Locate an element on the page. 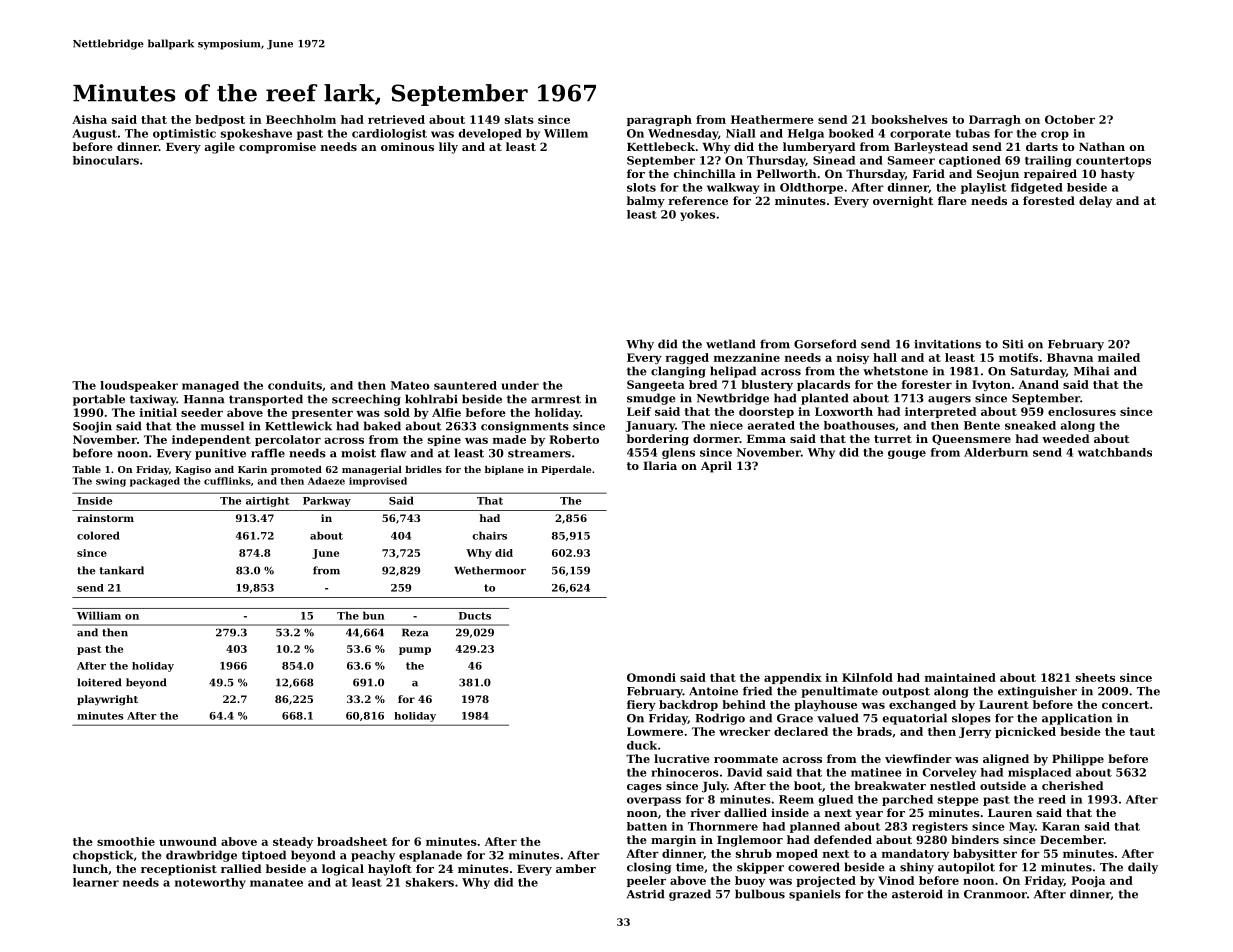 This image has width=1233, height=952. Parkway is located at coordinates (327, 502).
